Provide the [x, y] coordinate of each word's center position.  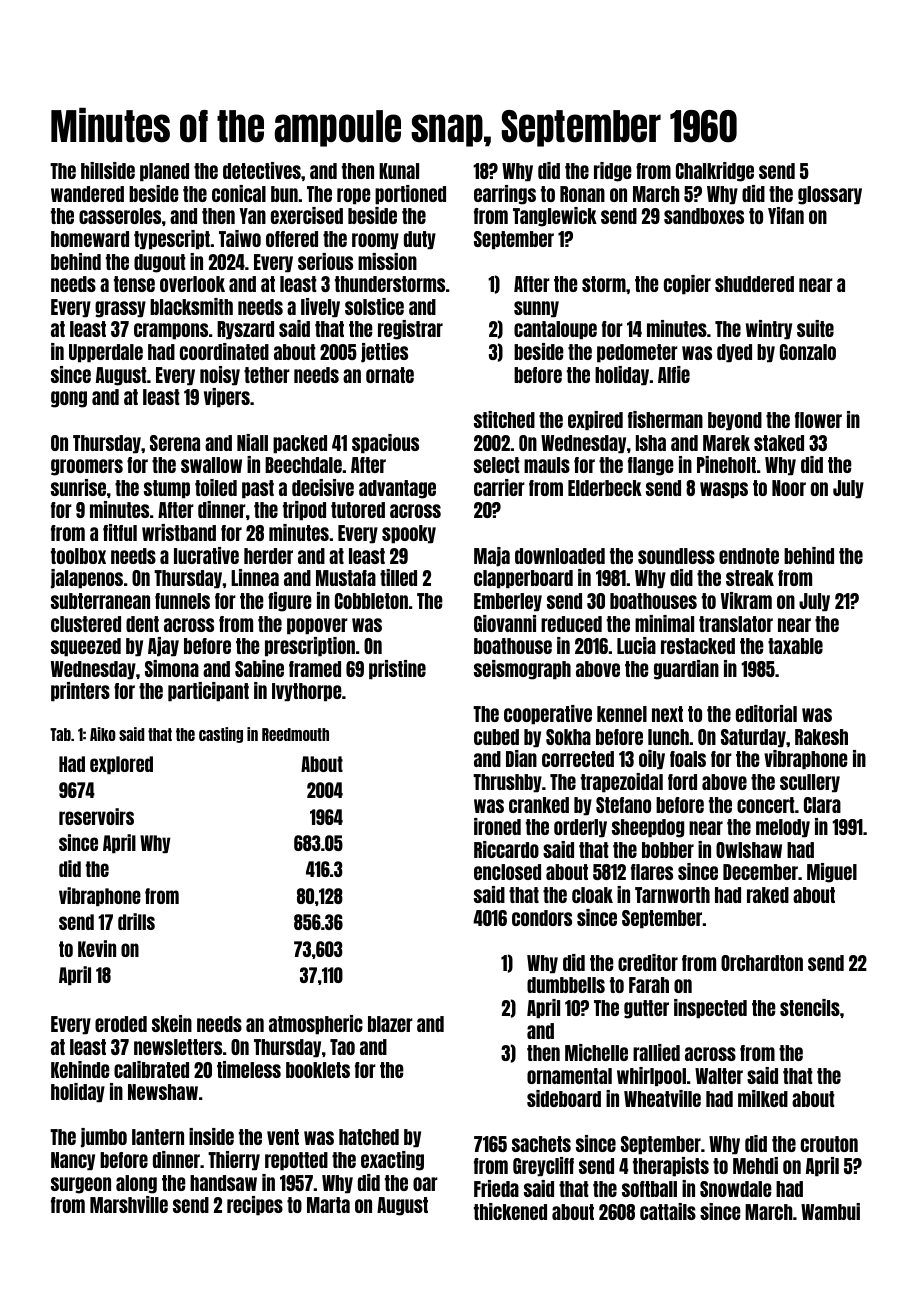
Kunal [399, 171]
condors [542, 918]
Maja [492, 557]
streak [750, 578]
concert [766, 805]
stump [167, 489]
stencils [810, 1007]
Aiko [103, 734]
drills [136, 921]
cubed [496, 737]
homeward [90, 239]
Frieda [496, 1188]
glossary [830, 195]
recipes [255, 1206]
